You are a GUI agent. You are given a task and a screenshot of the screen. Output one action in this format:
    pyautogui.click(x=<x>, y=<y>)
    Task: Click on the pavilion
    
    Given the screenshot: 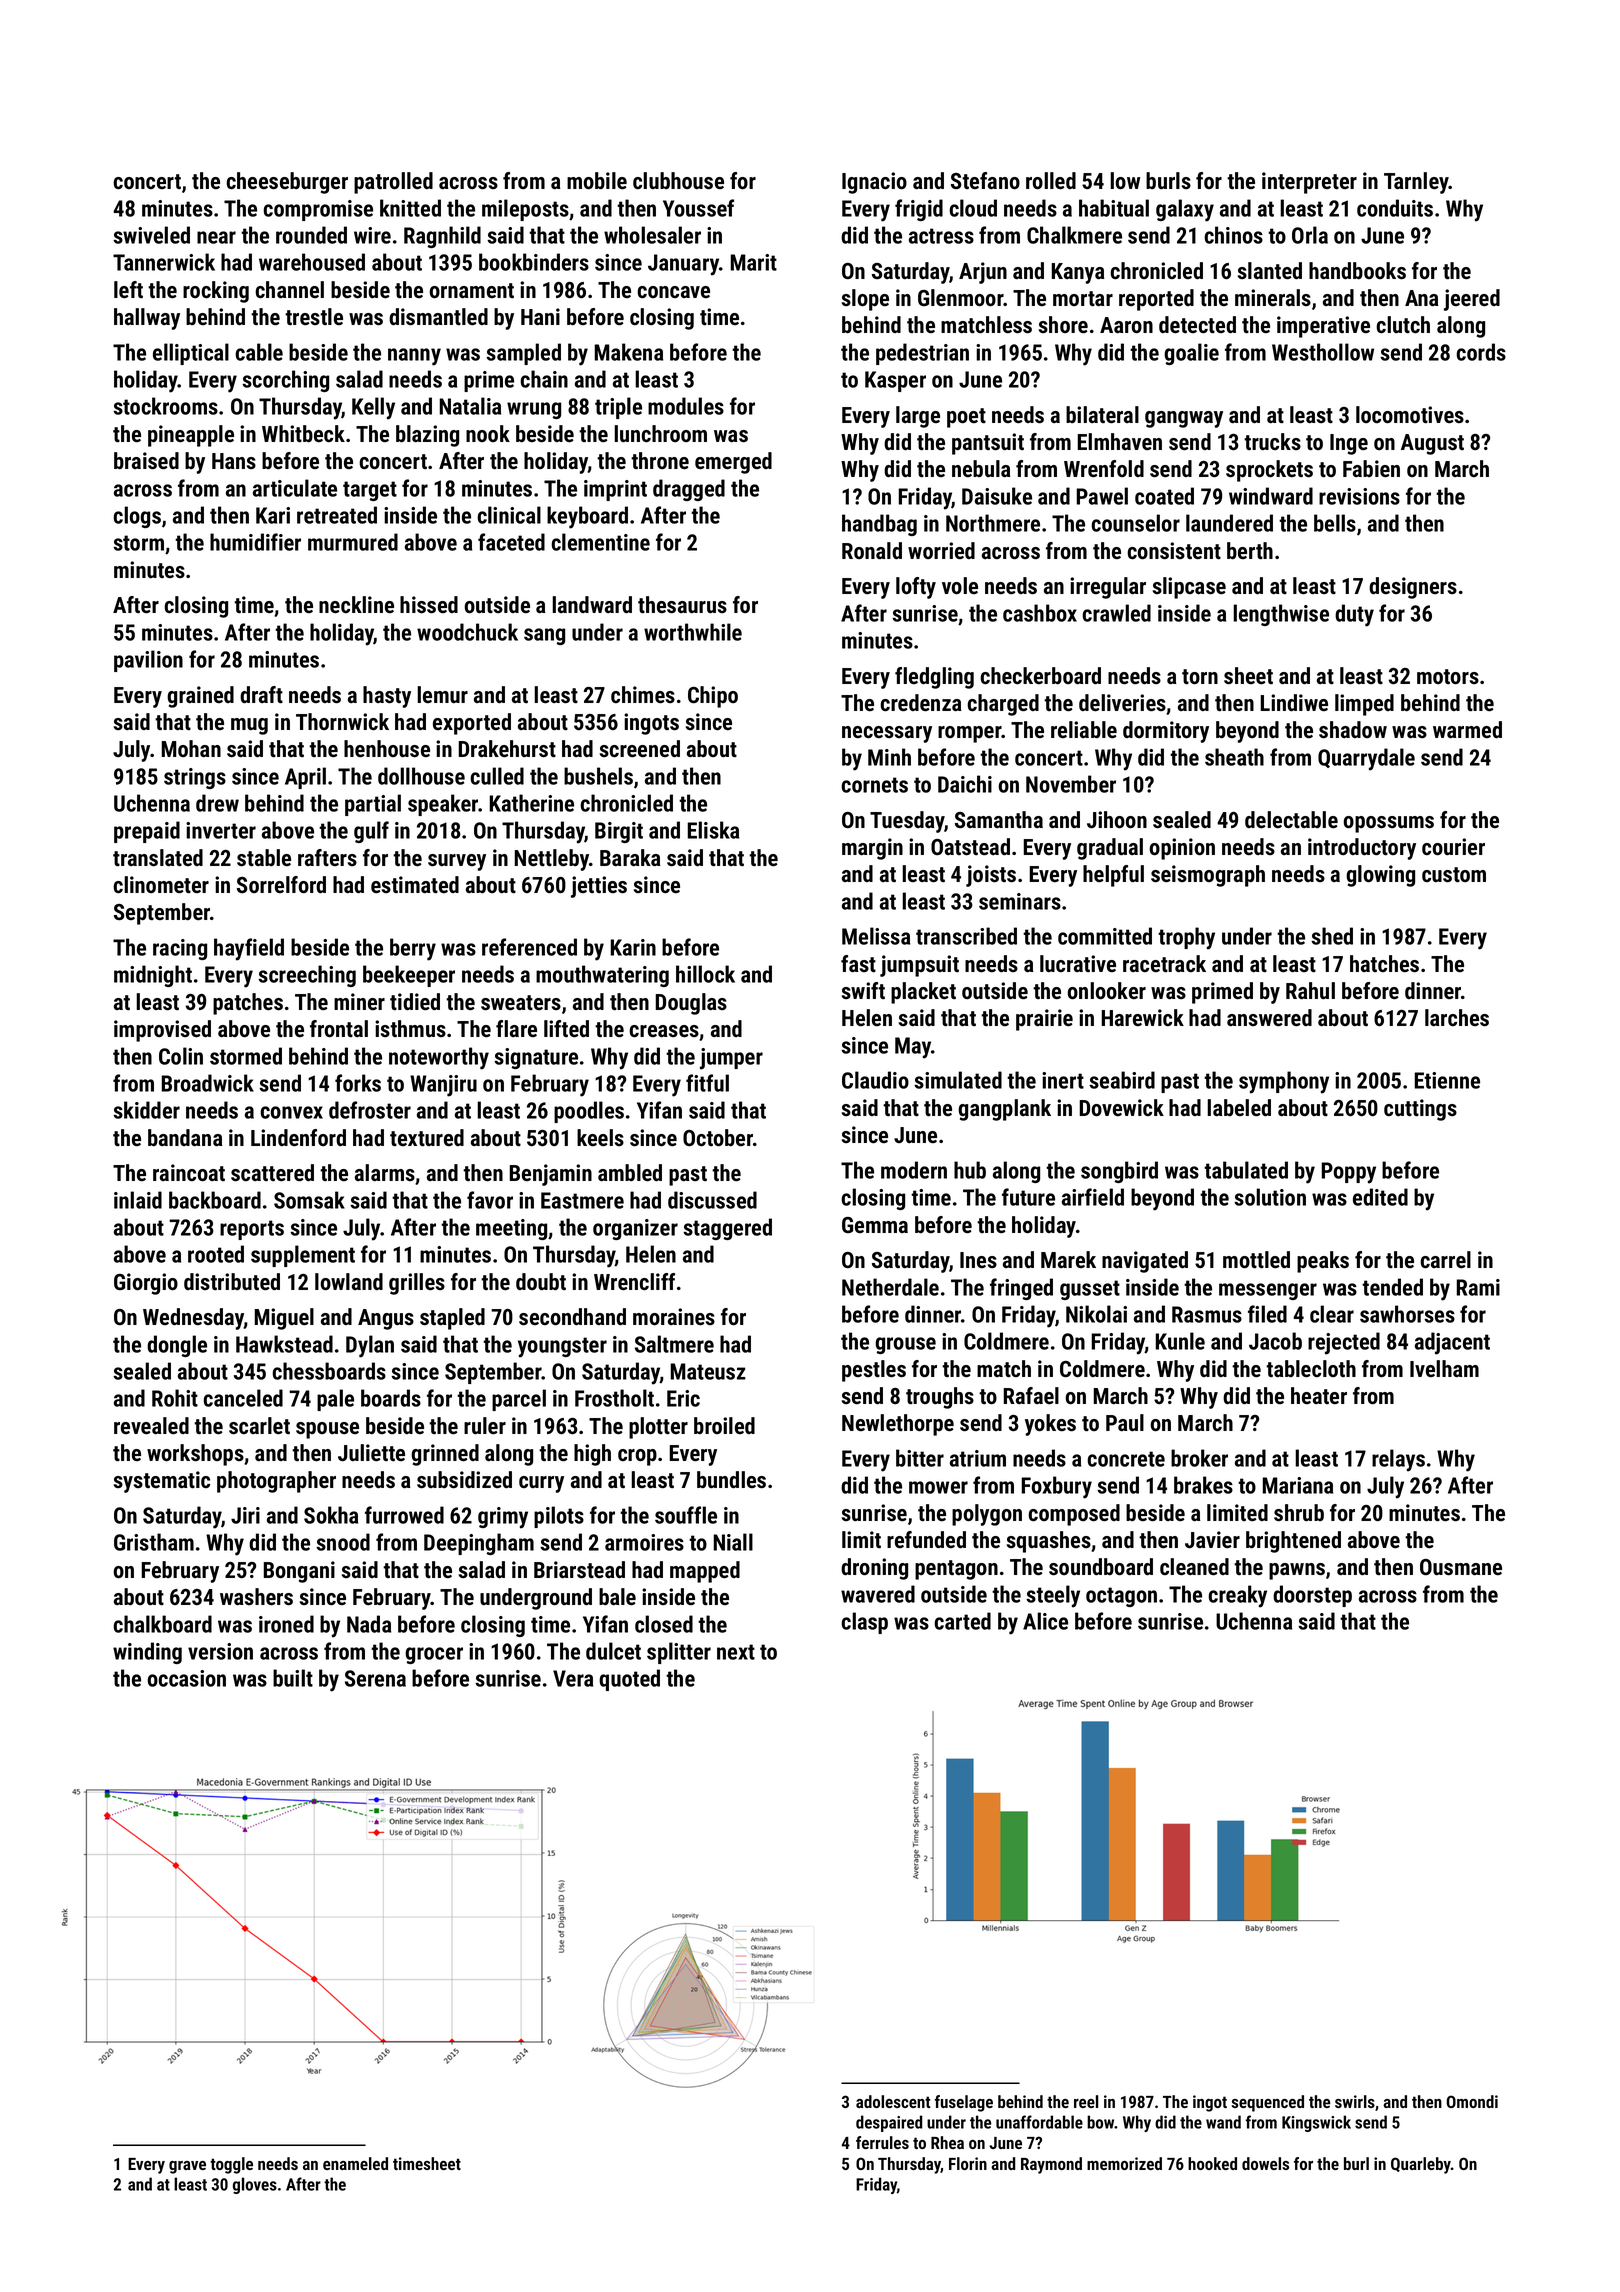 What is the action you would take?
    pyautogui.click(x=148, y=661)
